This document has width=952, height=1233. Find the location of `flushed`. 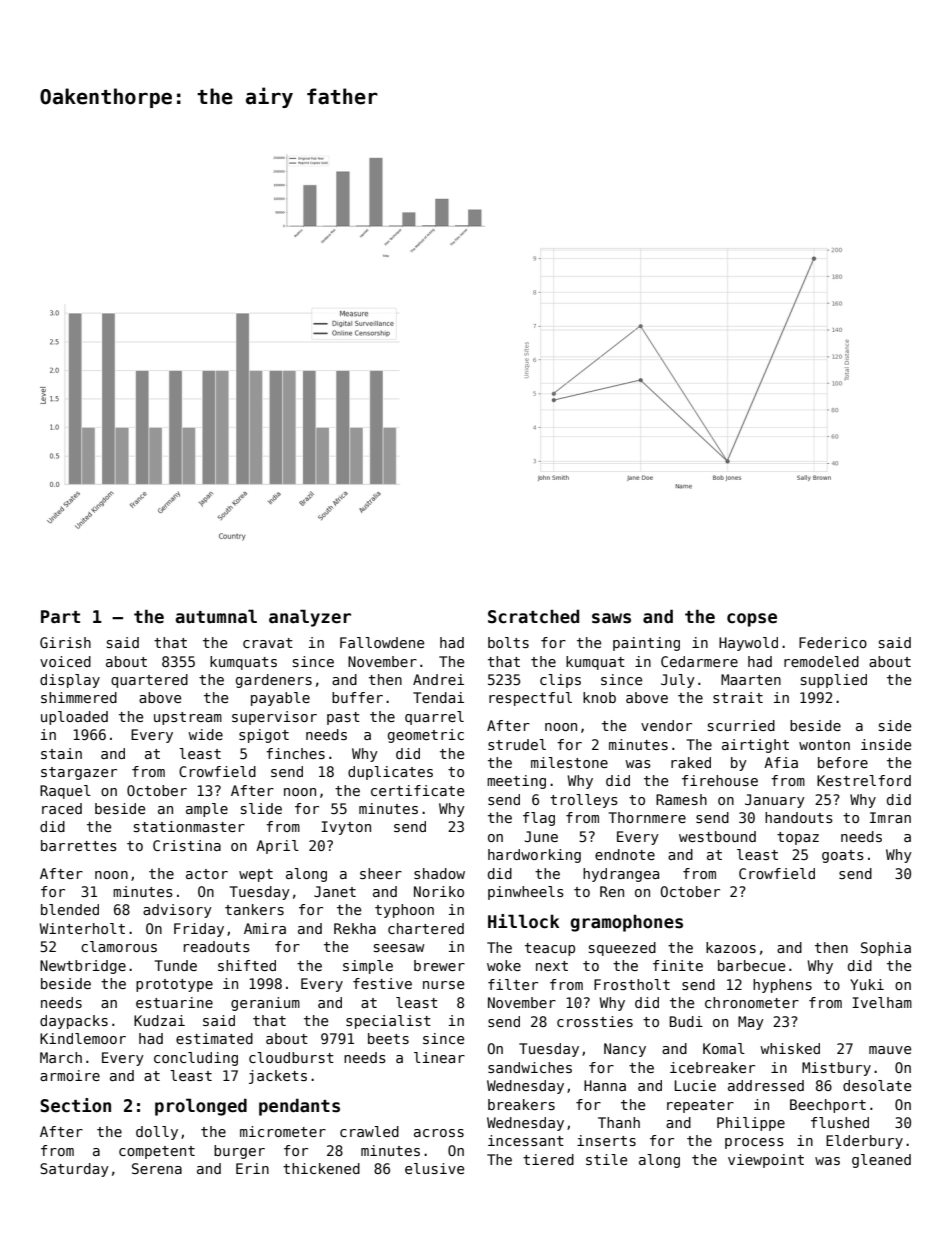

flushed is located at coordinates (840, 1122).
